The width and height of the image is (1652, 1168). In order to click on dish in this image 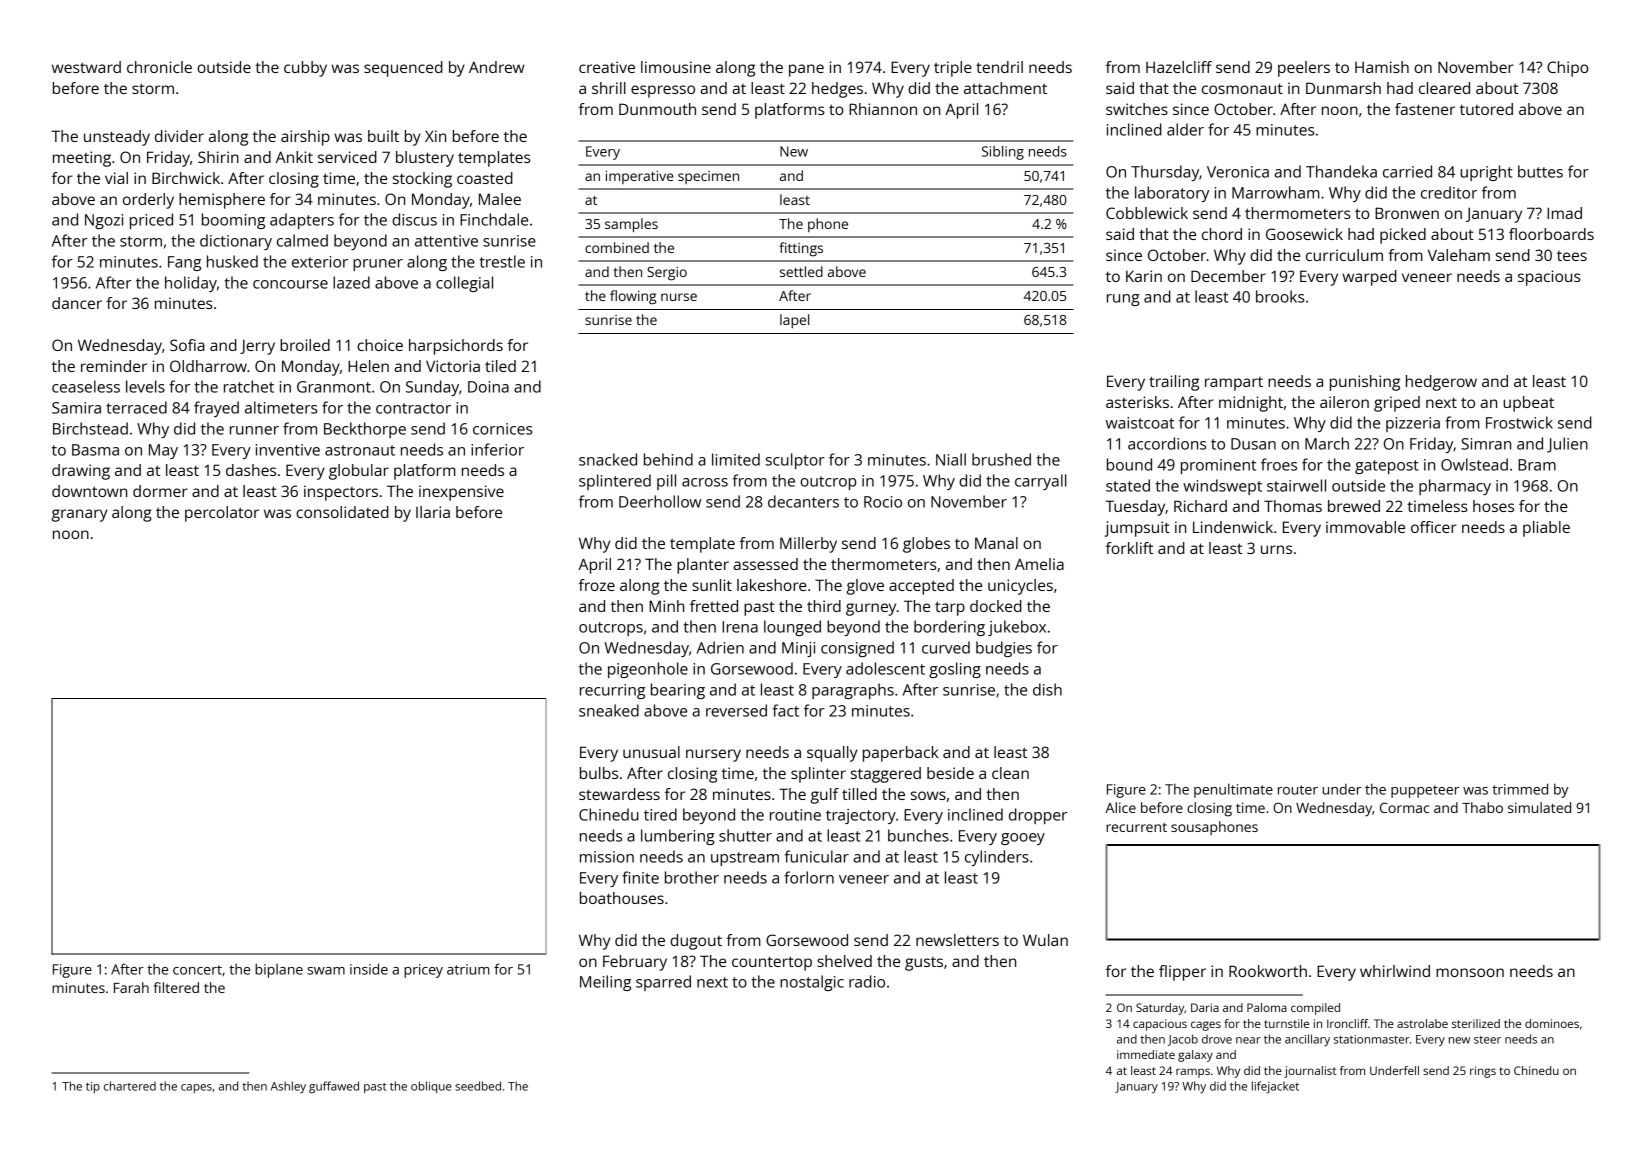, I will do `click(1047, 689)`.
